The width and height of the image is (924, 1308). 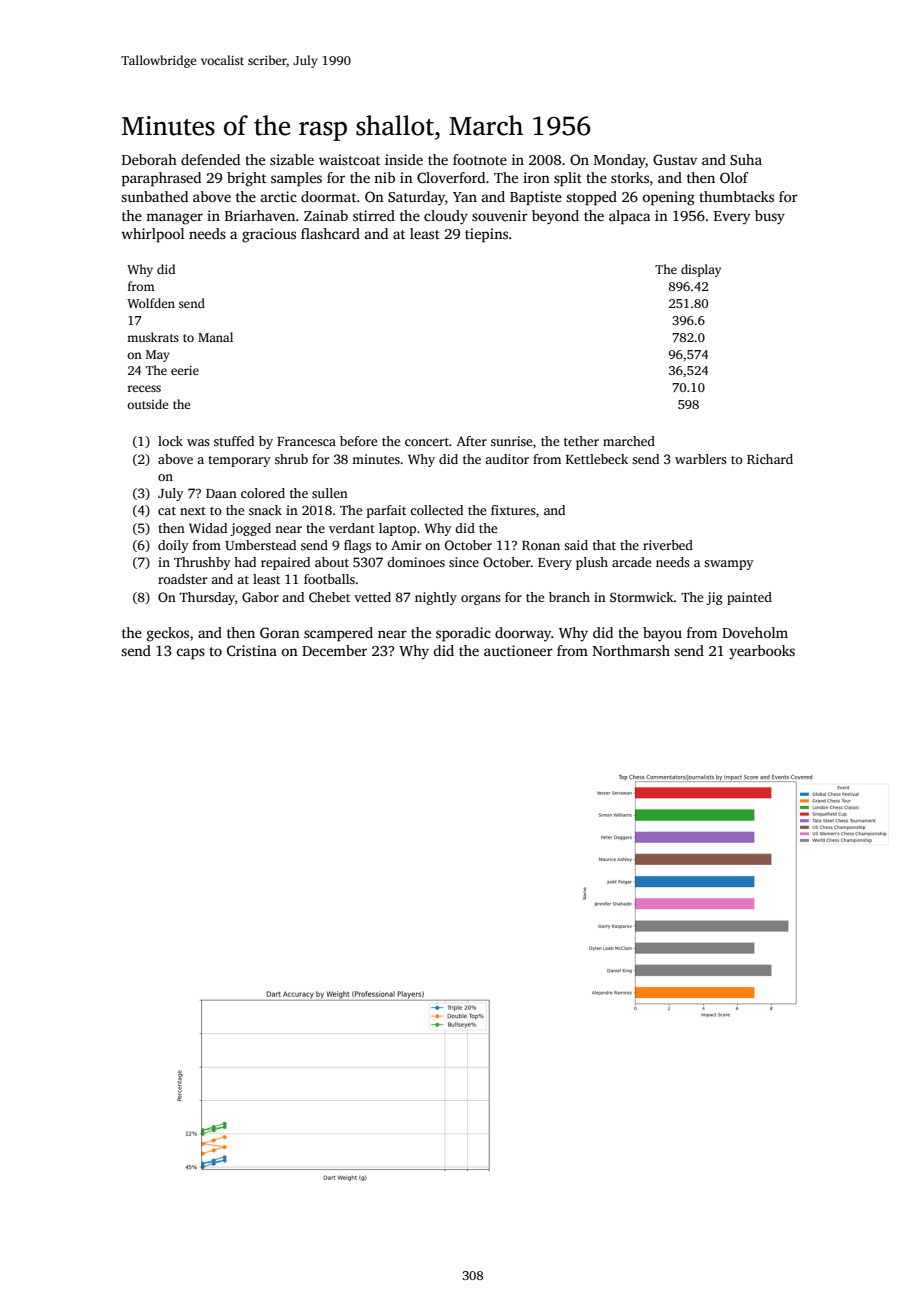 What do you see at coordinates (662, 634) in the image?
I see `bayou` at bounding box center [662, 634].
